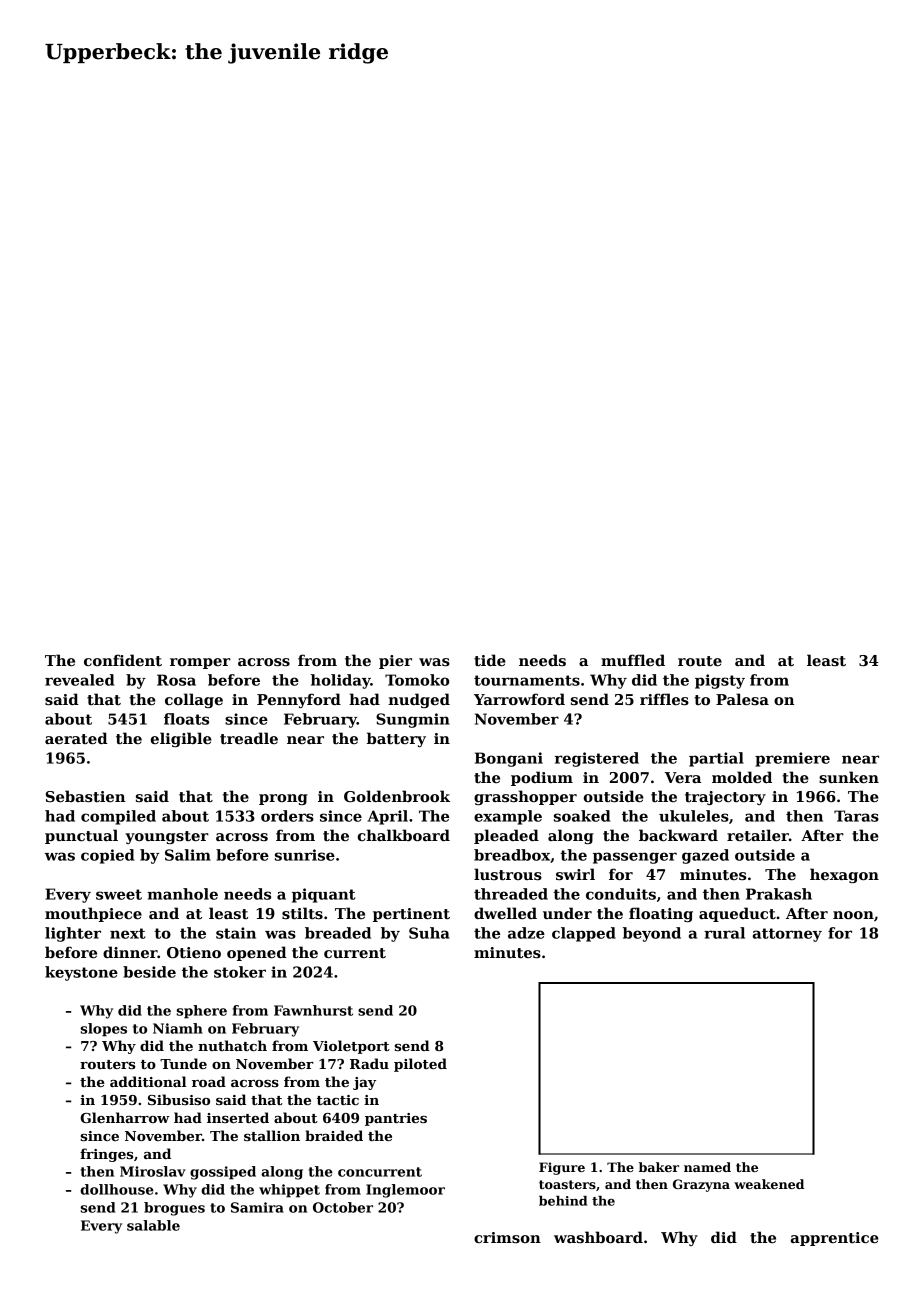 Image resolution: width=924 pixels, height=1308 pixels. I want to click on premiere, so click(792, 759).
